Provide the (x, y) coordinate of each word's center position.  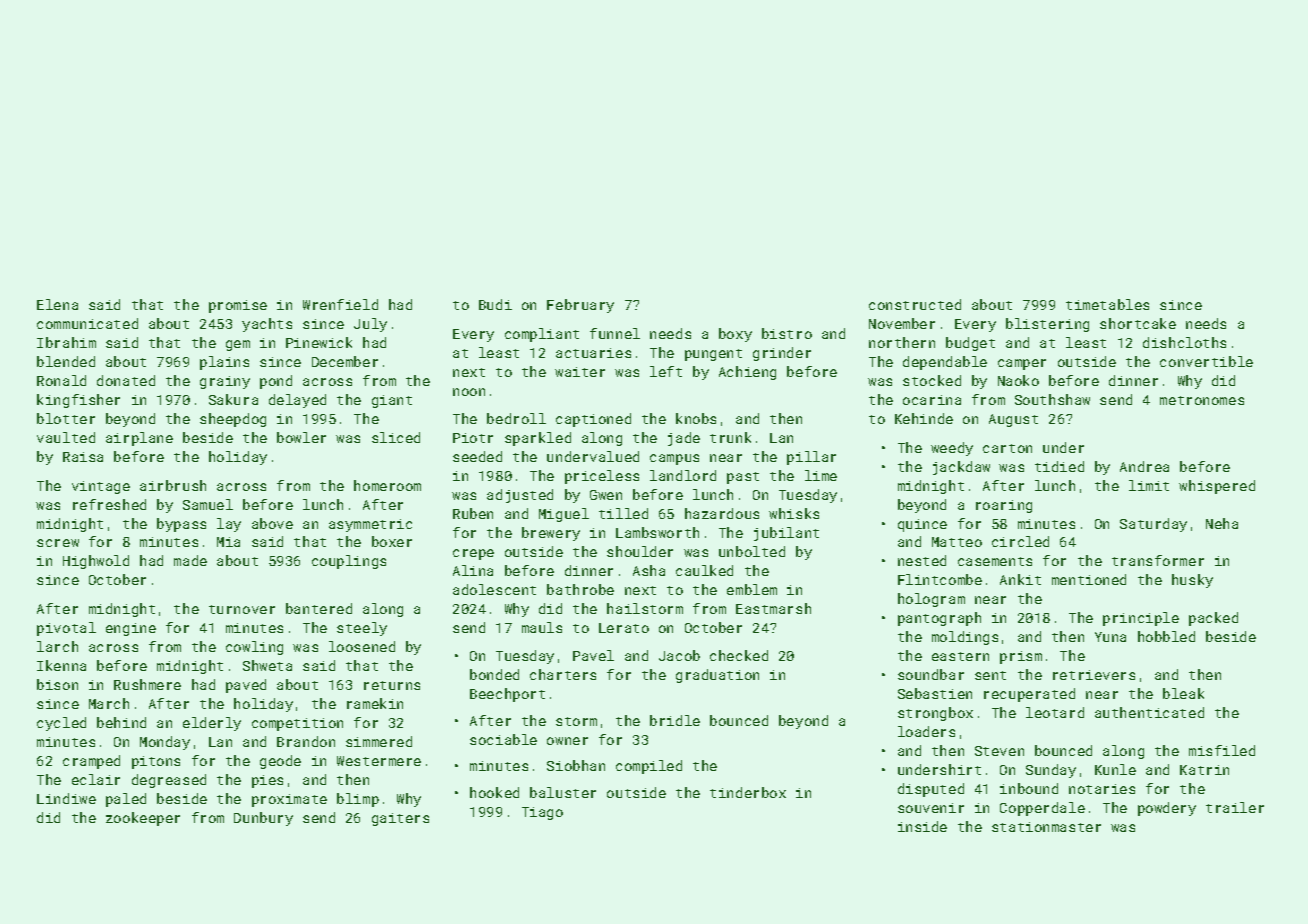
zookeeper (143, 819)
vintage (101, 487)
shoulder (640, 551)
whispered (1217, 487)
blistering (1047, 325)
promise (238, 306)
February (580, 306)
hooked (494, 792)
